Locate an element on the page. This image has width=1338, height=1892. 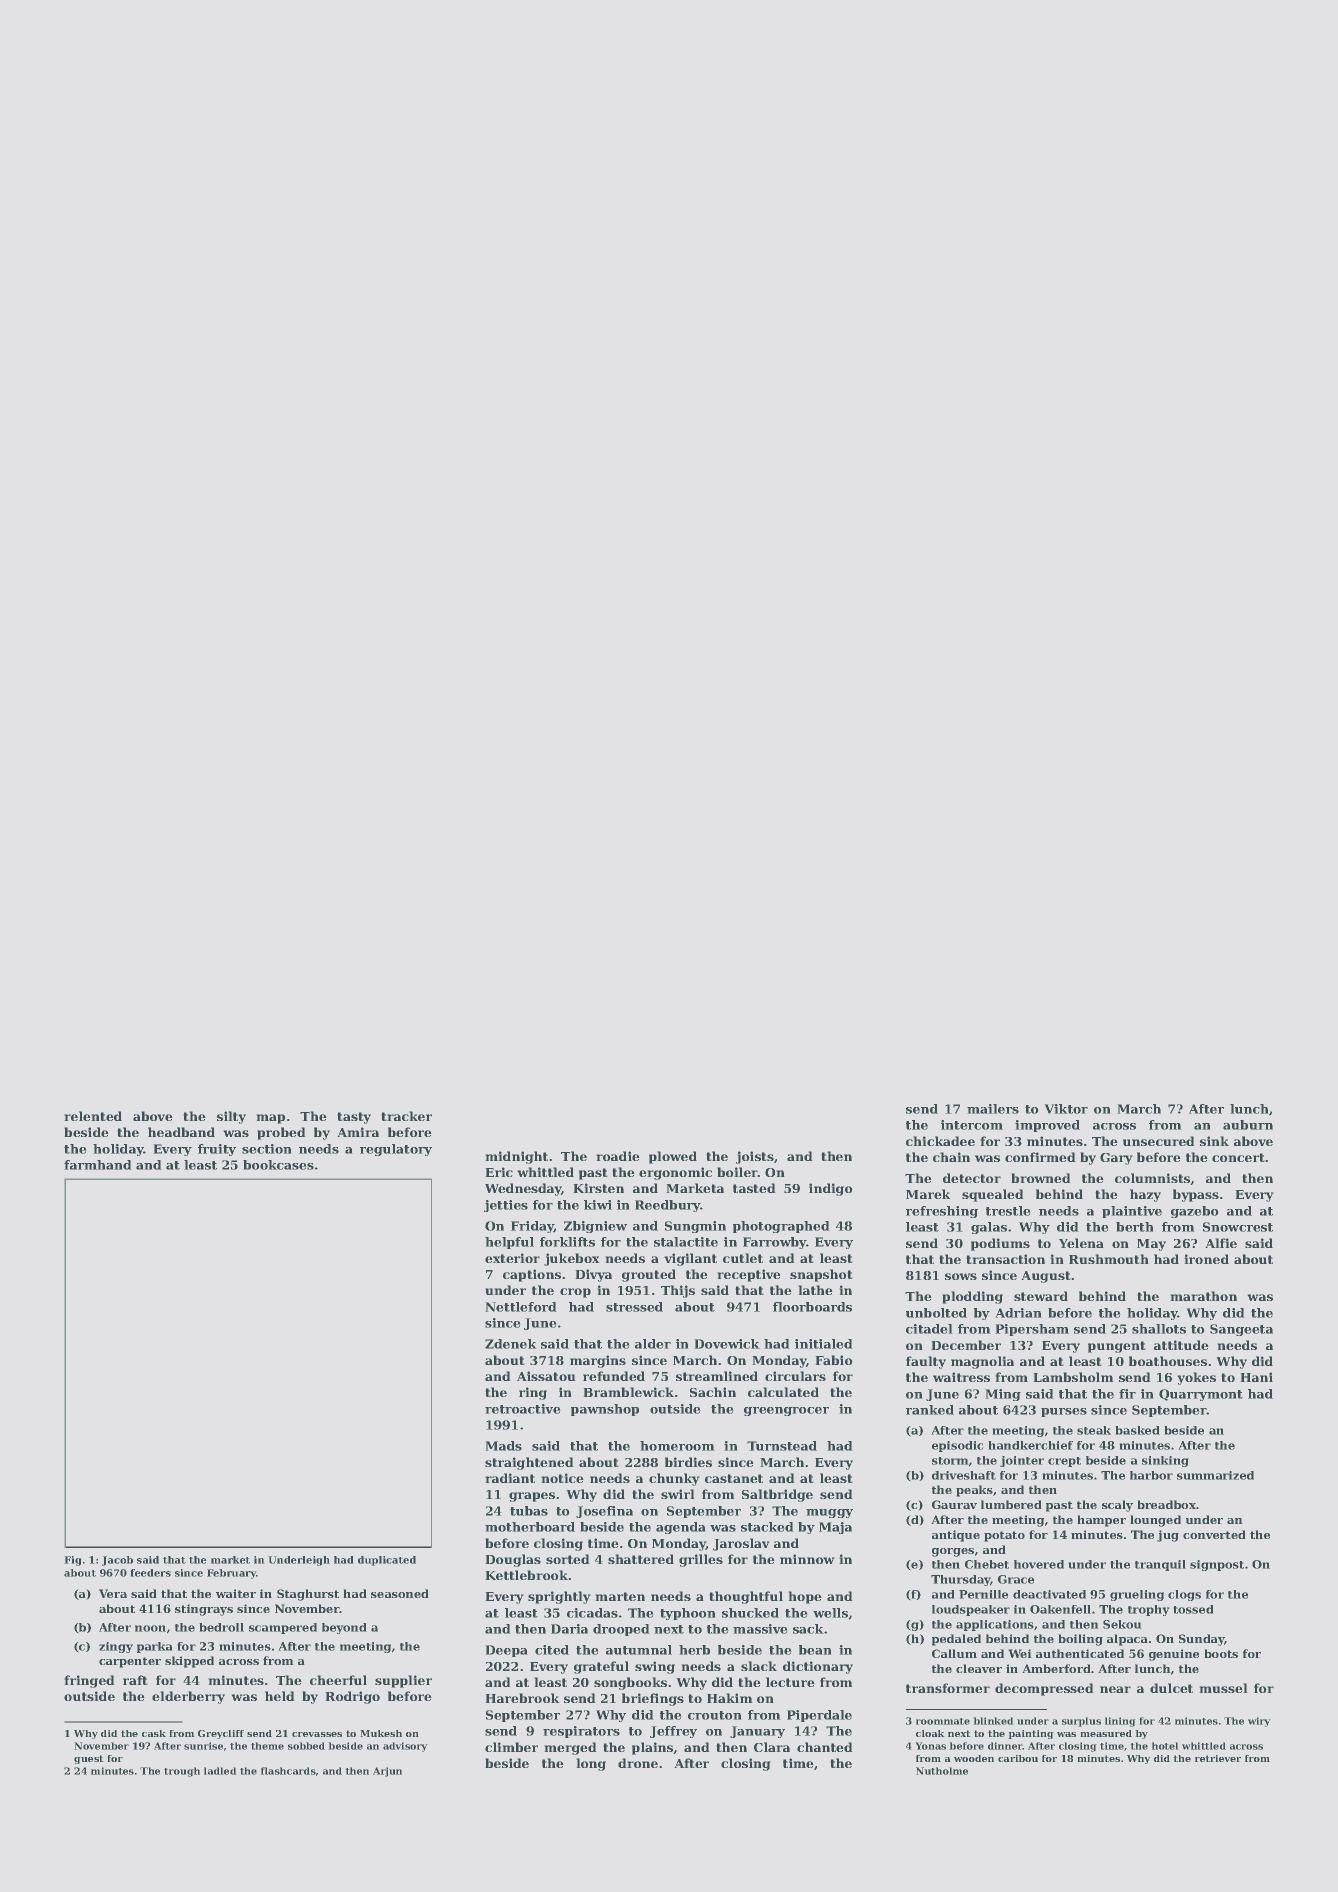
Alfie is located at coordinates (1221, 1243).
